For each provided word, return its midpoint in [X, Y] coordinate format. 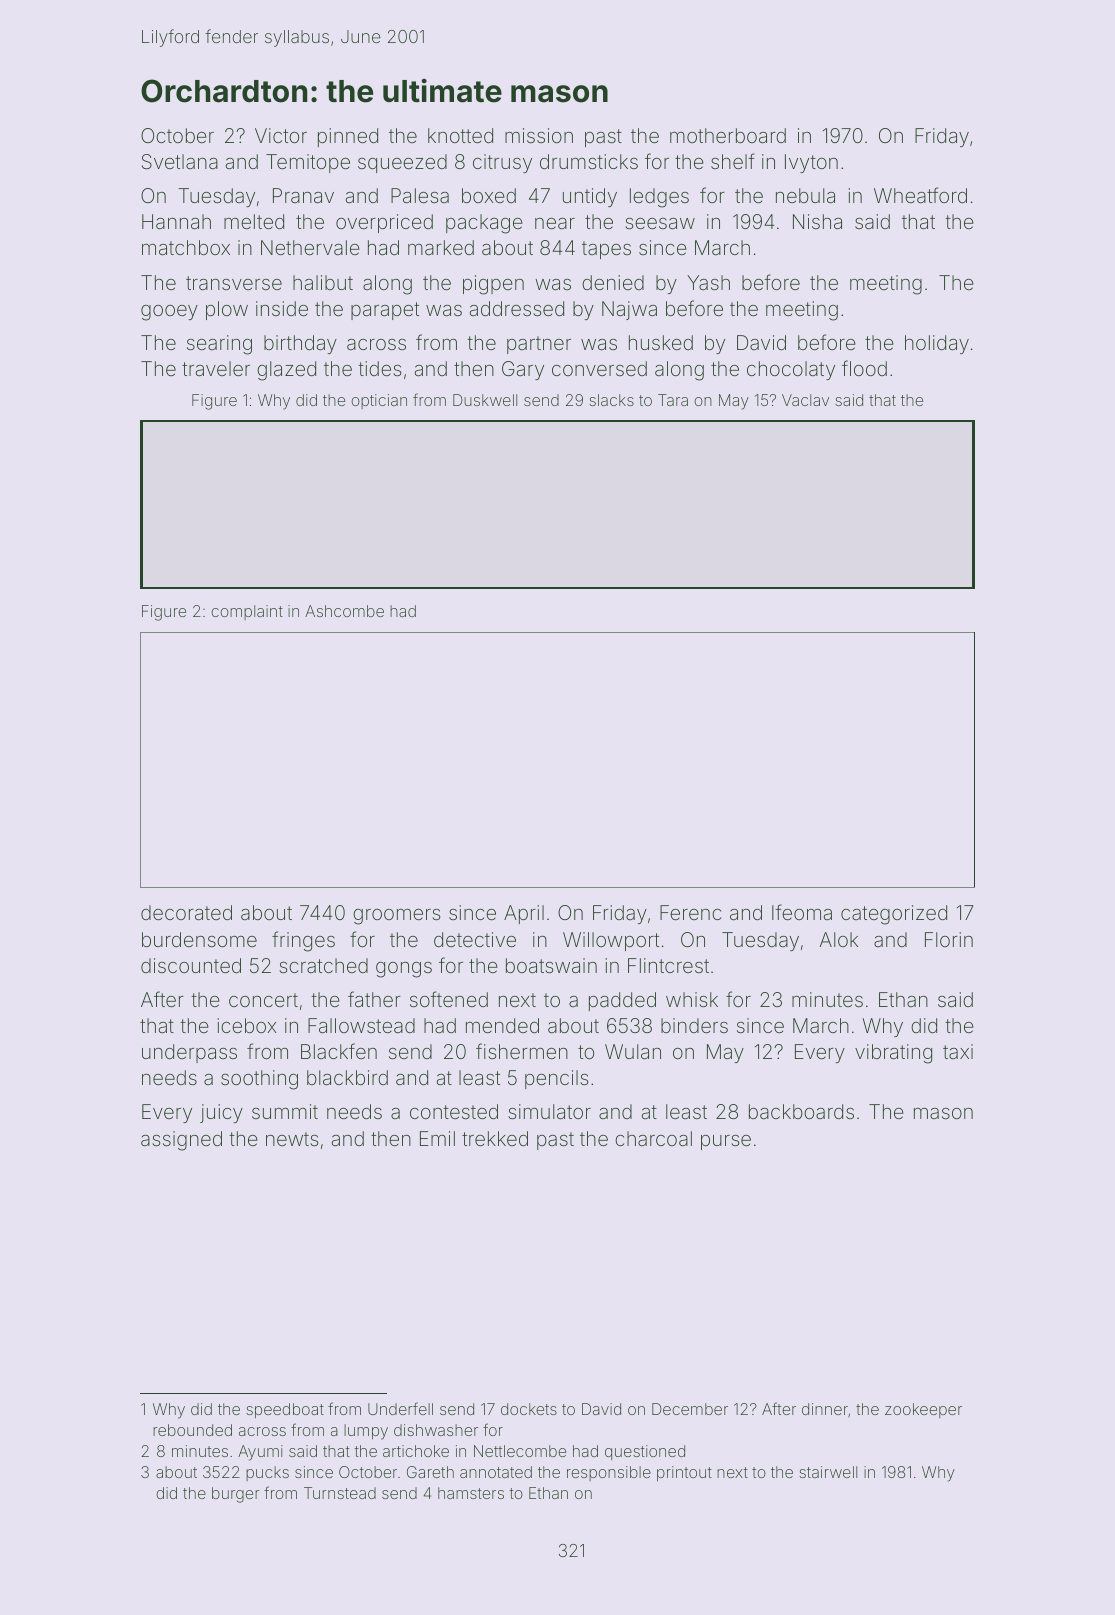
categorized [894, 915]
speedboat [285, 1410]
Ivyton [811, 163]
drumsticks [589, 161]
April [524, 914]
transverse [234, 283]
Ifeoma [802, 912]
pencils [556, 1079]
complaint [247, 612]
